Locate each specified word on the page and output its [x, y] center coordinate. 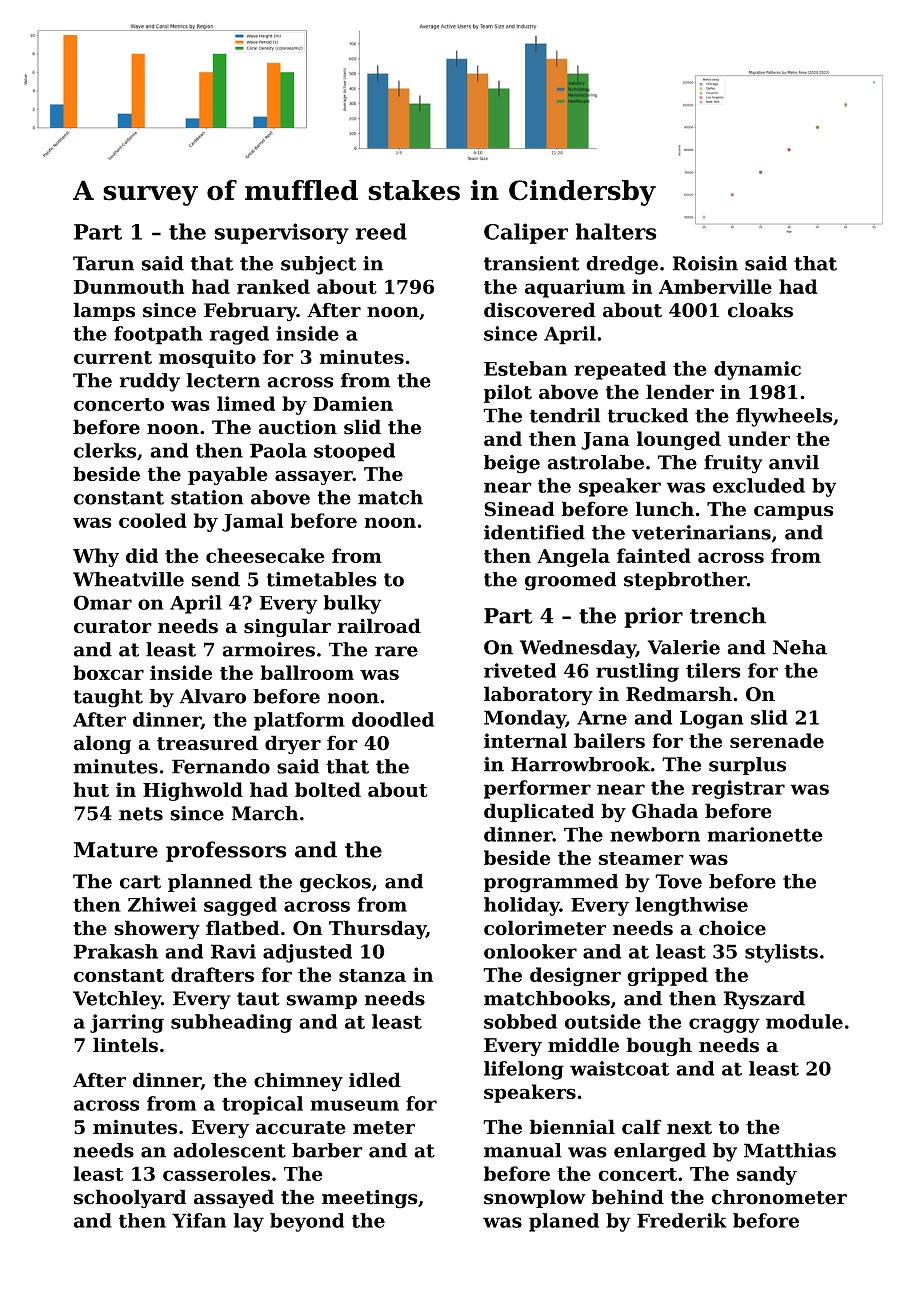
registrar [738, 789]
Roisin [705, 263]
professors [226, 851]
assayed [234, 1199]
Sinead [519, 509]
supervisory [281, 233]
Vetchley [117, 1000]
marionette [765, 834]
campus [793, 513]
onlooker [530, 951]
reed [381, 231]
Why [96, 557]
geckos [335, 883]
